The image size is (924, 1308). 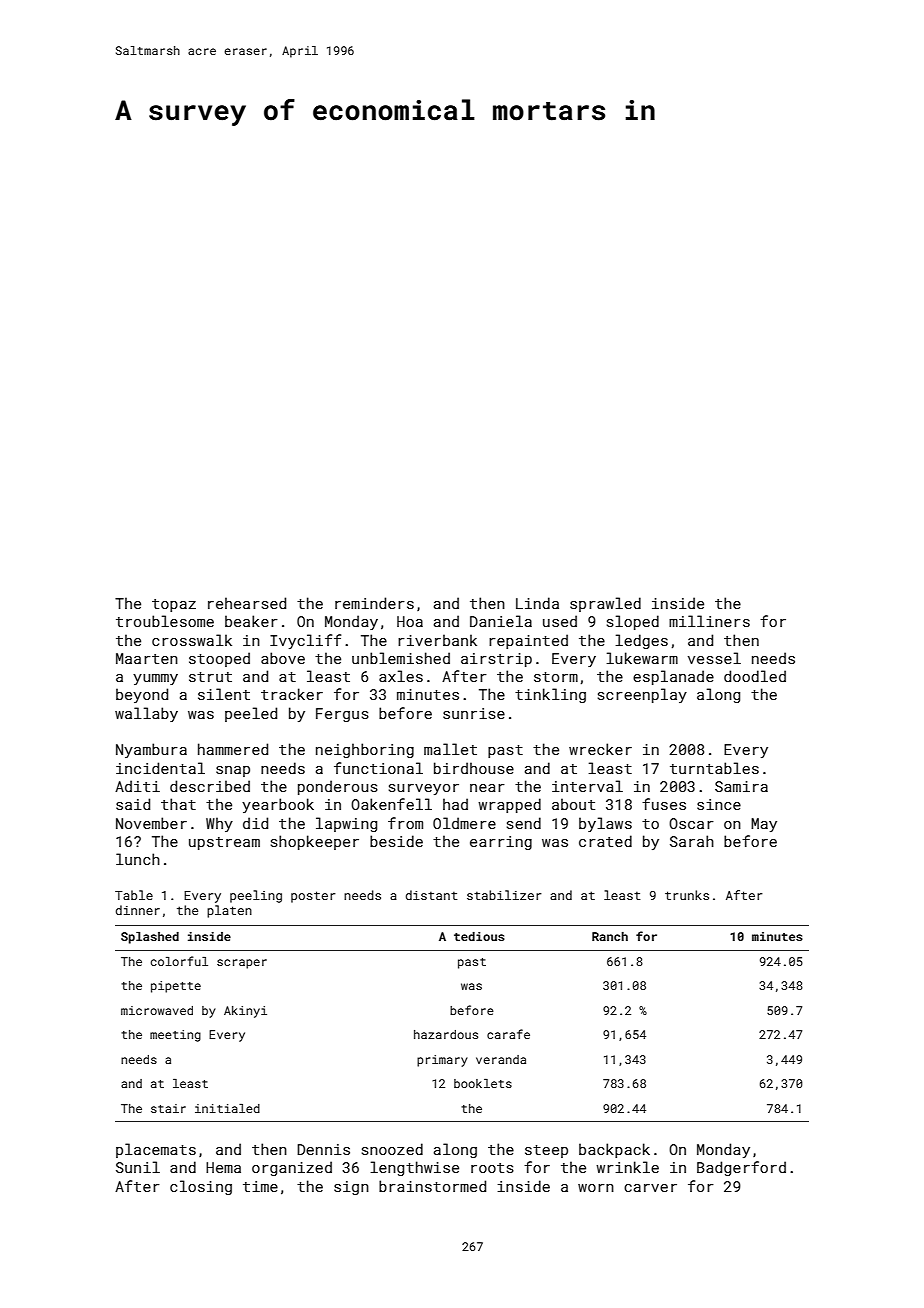 What do you see at coordinates (719, 804) in the screenshot?
I see `since` at bounding box center [719, 804].
